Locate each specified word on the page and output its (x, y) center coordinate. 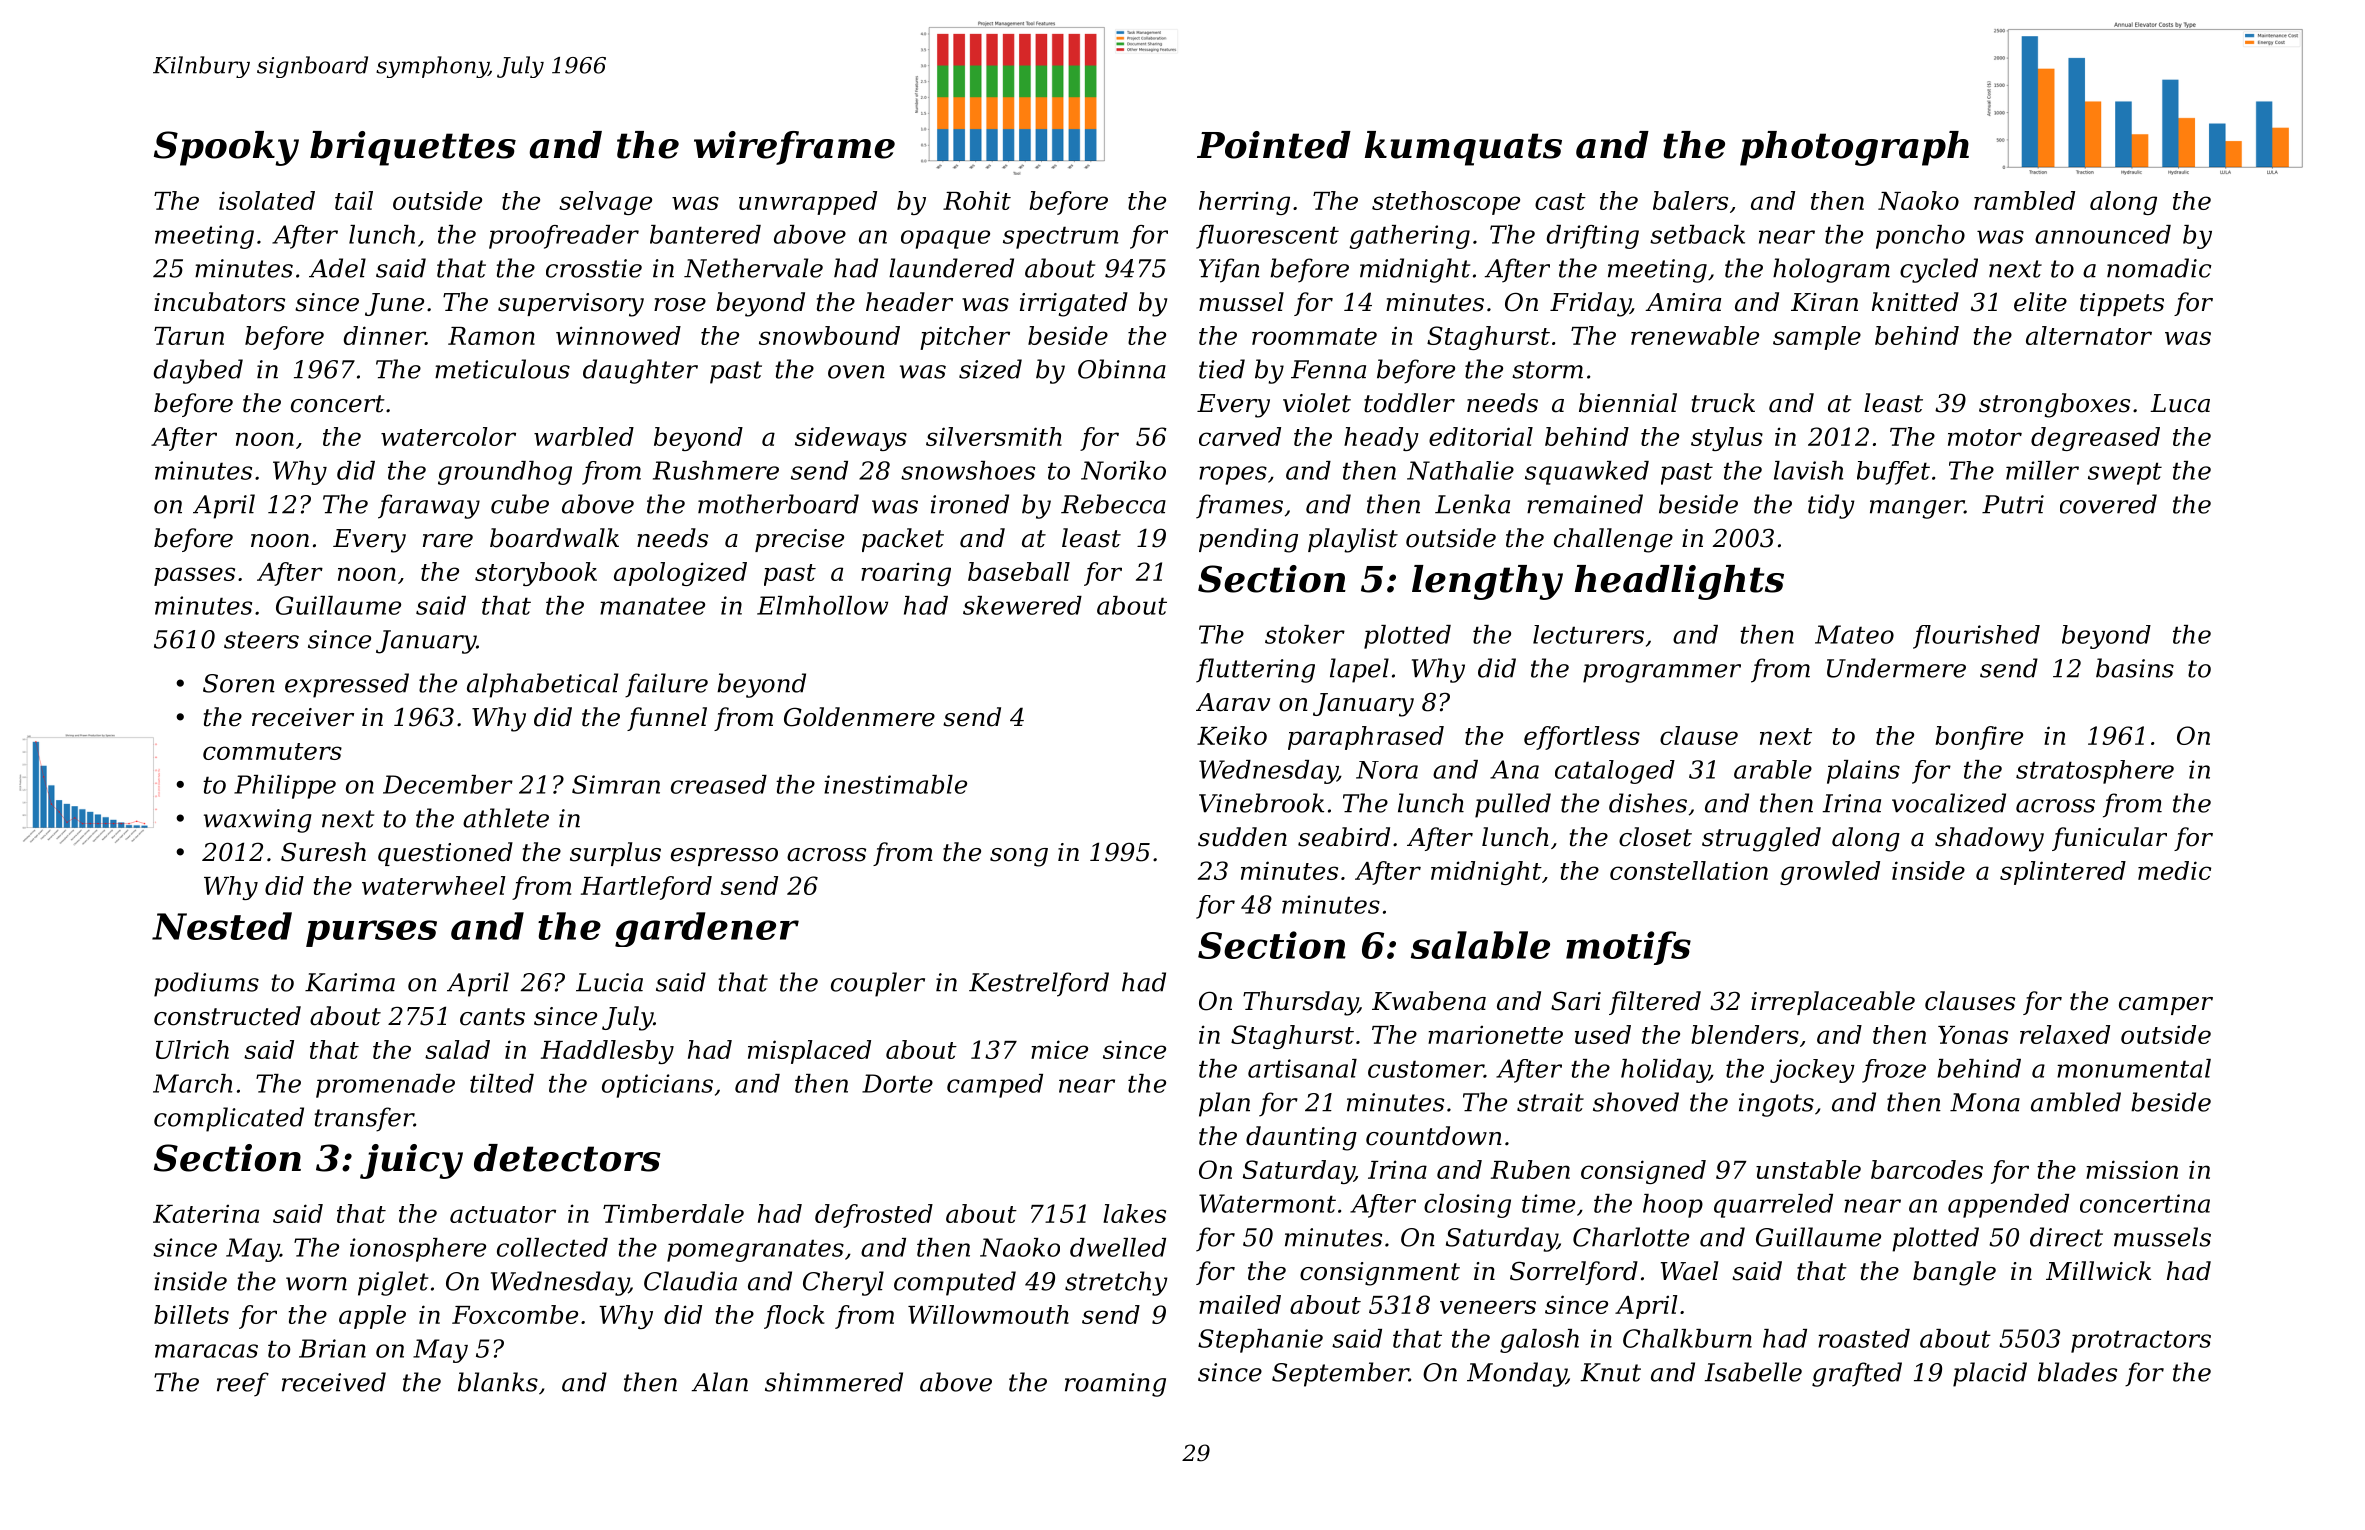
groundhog (505, 473)
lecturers (1588, 634)
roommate (1314, 336)
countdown (1434, 1136)
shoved (1636, 1102)
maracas (206, 1351)
